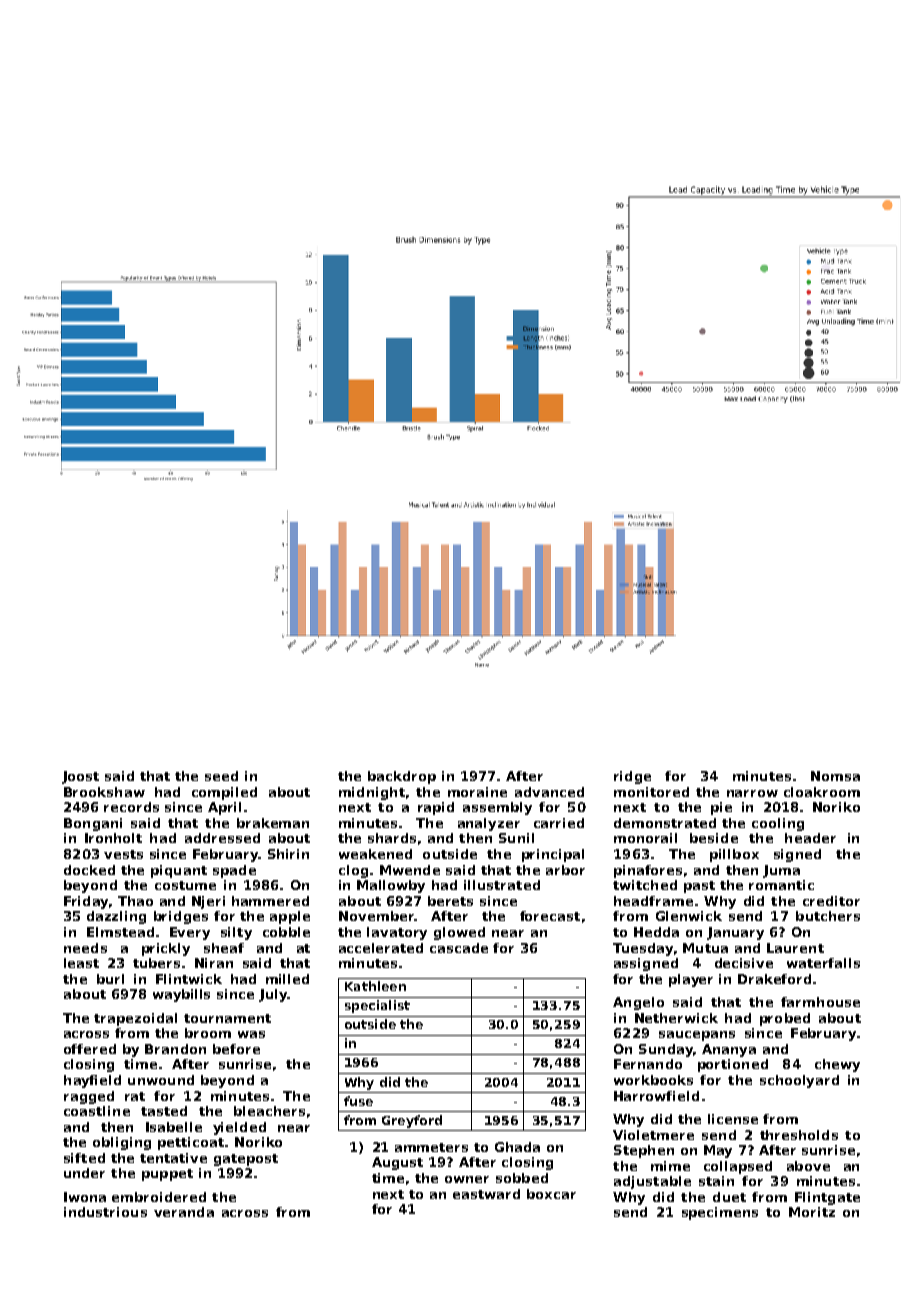 The image size is (924, 1308). What do you see at coordinates (273, 823) in the image?
I see `brakeman` at bounding box center [273, 823].
